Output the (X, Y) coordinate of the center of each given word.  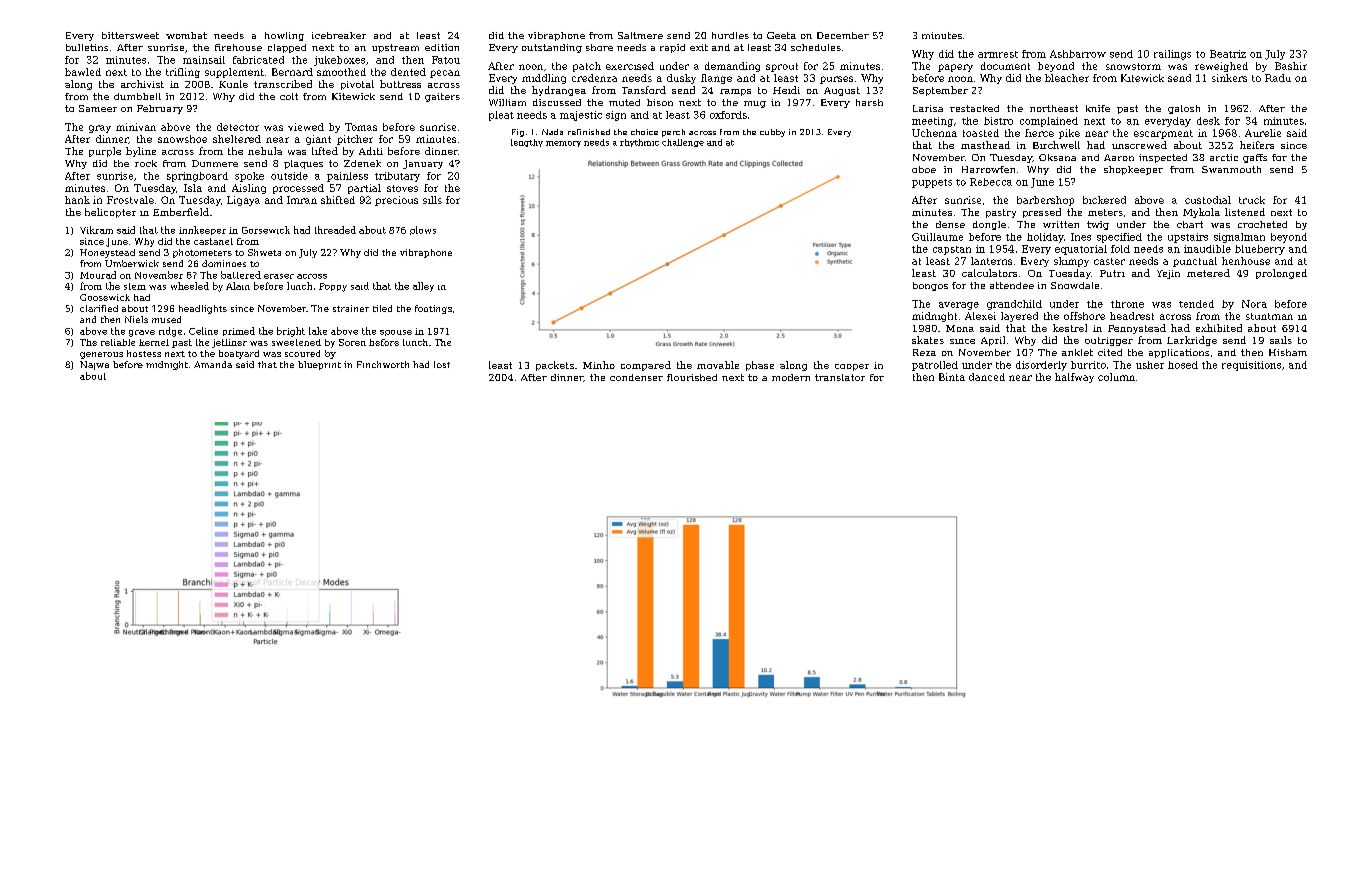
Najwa (94, 365)
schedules (816, 47)
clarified (99, 308)
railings (1172, 55)
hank (77, 200)
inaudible (1207, 249)
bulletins (87, 47)
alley (423, 287)
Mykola (1201, 213)
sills (432, 200)
